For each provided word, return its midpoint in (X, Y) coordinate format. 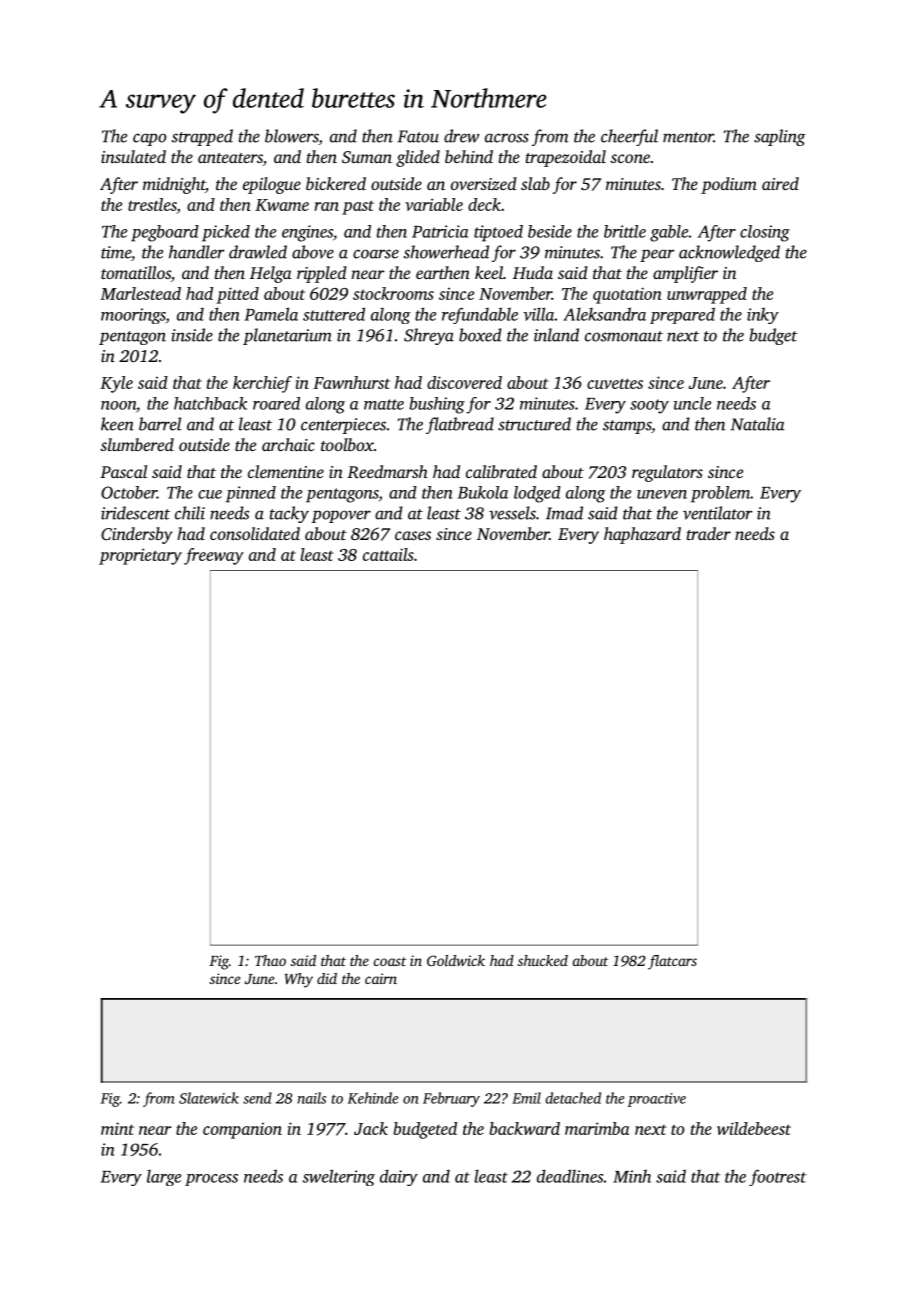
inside (192, 335)
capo (149, 139)
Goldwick (456, 960)
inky (763, 315)
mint (117, 1128)
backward (524, 1128)
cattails (388, 554)
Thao (270, 960)
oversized (484, 183)
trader (709, 533)
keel (489, 272)
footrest (777, 1177)
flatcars (672, 962)
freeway (214, 556)
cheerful (629, 137)
